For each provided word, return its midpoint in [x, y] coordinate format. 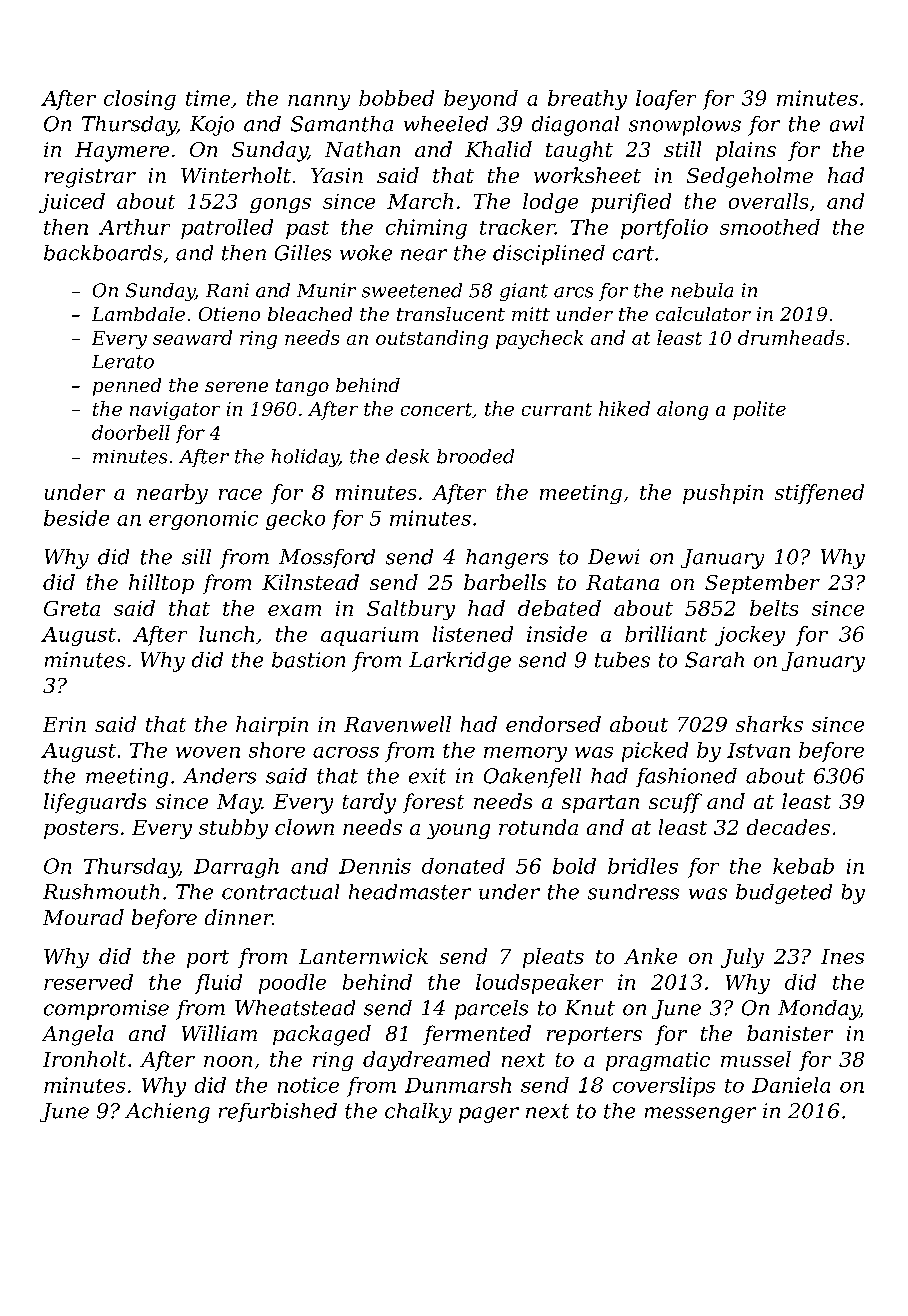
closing [140, 100]
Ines [842, 956]
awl [847, 124]
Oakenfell [532, 778]
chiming [426, 229]
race [240, 494]
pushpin [723, 494]
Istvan [758, 750]
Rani [227, 290]
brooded [475, 456]
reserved [88, 982]
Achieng [167, 1113]
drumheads [791, 337]
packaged [322, 1035]
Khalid [498, 149]
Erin [64, 724]
